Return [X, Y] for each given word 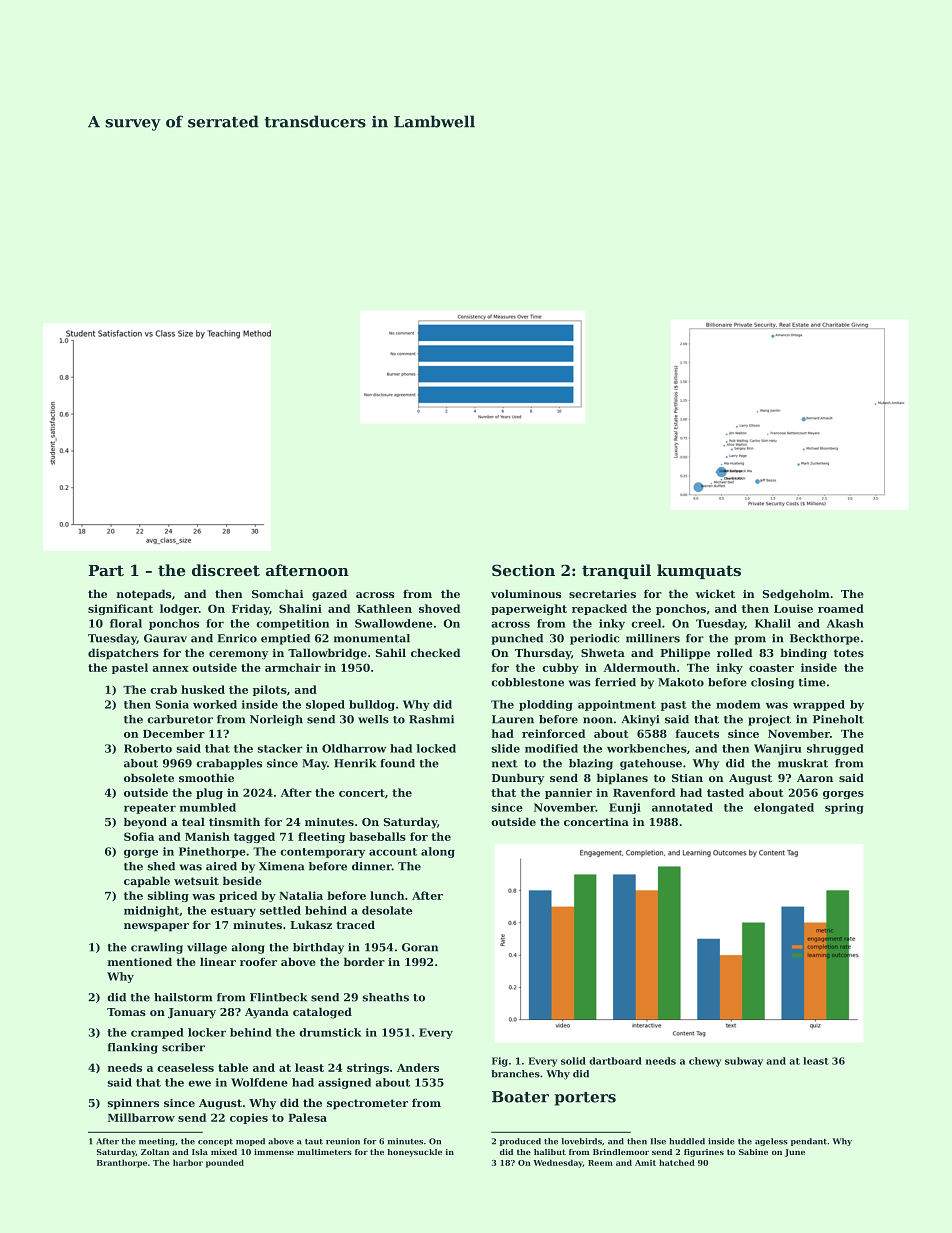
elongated [784, 808]
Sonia [172, 704]
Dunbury [518, 779]
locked [436, 748]
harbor [188, 1162]
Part [106, 570]
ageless [771, 1142]
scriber [183, 1047]
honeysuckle [415, 1153]
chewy [705, 1062]
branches [515, 1074]
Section [523, 570]
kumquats [699, 571]
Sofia [139, 836]
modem [738, 704]
